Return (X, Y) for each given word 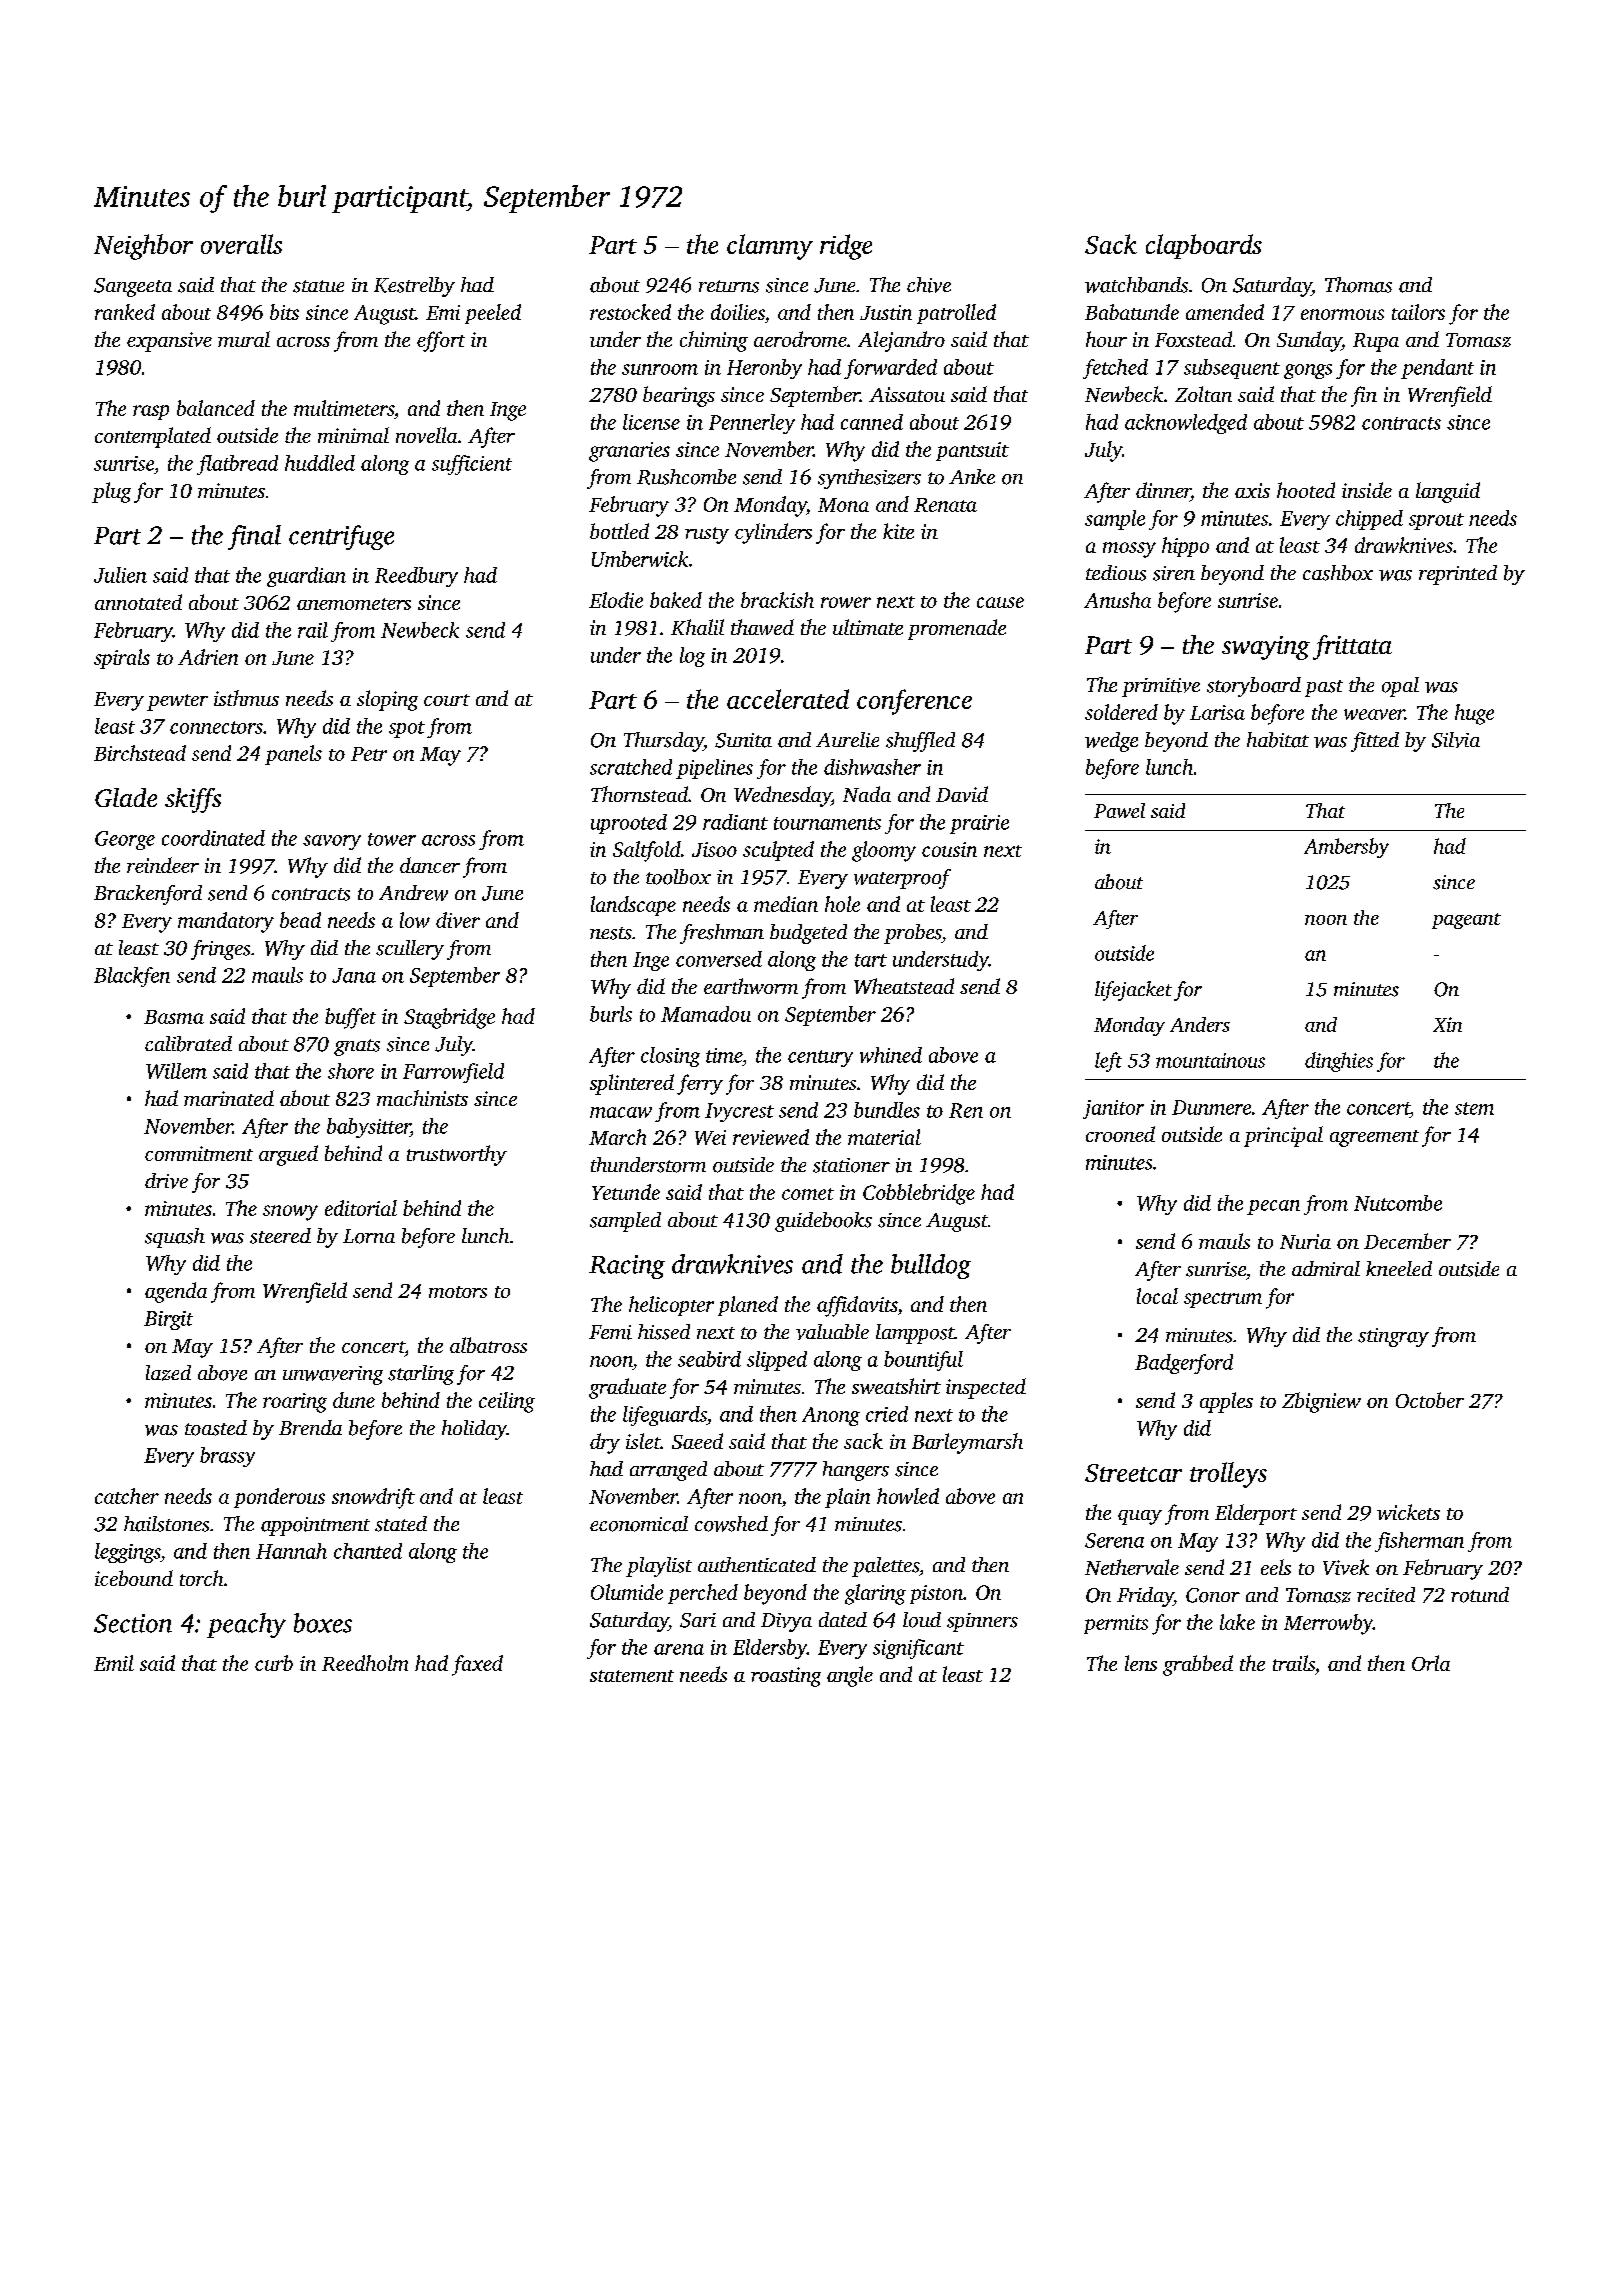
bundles (887, 1110)
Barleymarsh (967, 1443)
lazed (168, 1373)
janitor (1113, 1109)
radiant (735, 822)
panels (293, 755)
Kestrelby (414, 287)
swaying (1266, 648)
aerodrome (800, 339)
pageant (1466, 921)
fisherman (1419, 1542)
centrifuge (341, 537)
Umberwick (640, 559)
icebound (134, 1578)
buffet (350, 1018)
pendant (1437, 369)
